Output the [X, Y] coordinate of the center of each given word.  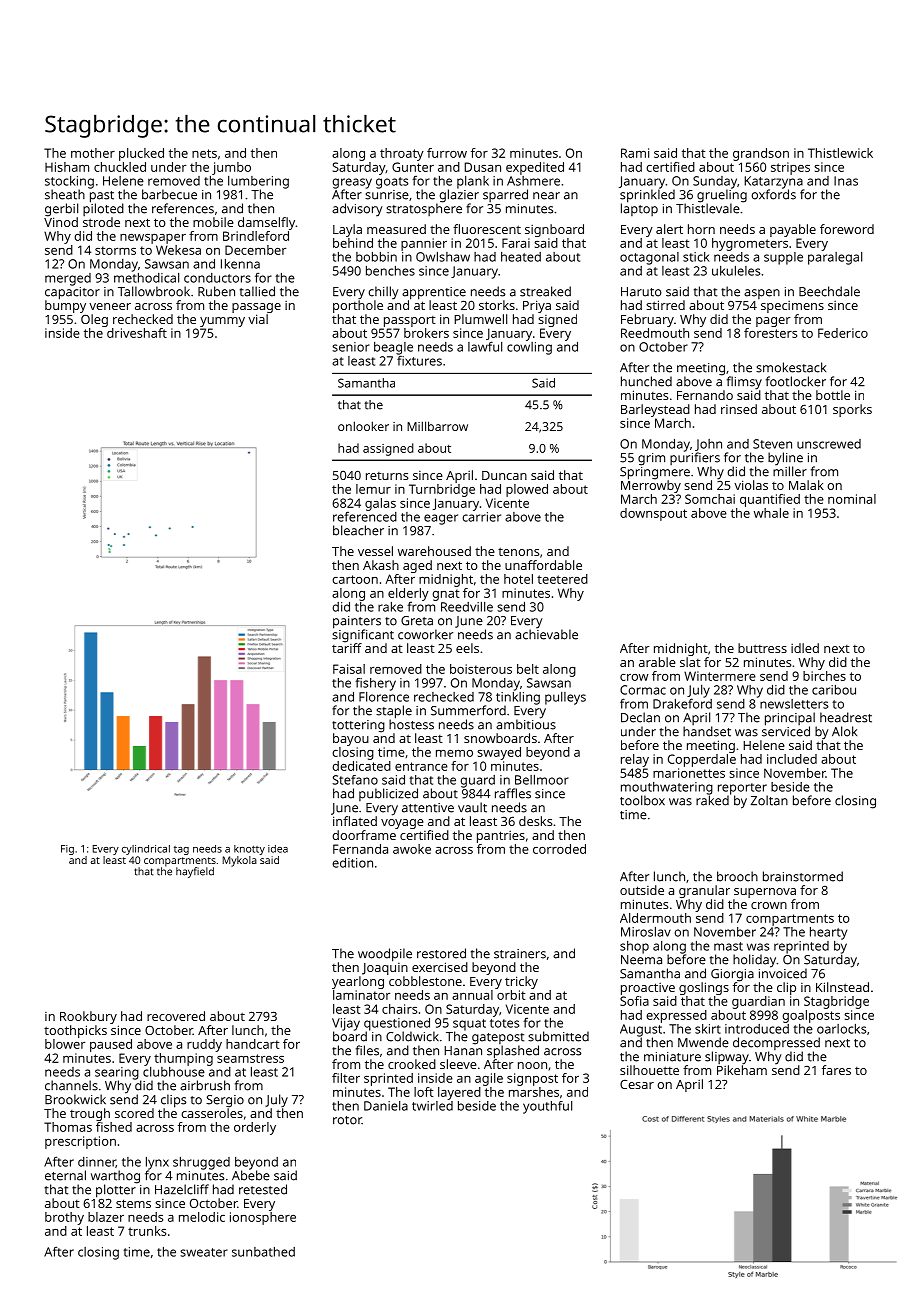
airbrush [205, 1085]
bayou [351, 739]
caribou [834, 690]
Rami [635, 153]
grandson [761, 154]
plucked [141, 154]
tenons [518, 552]
